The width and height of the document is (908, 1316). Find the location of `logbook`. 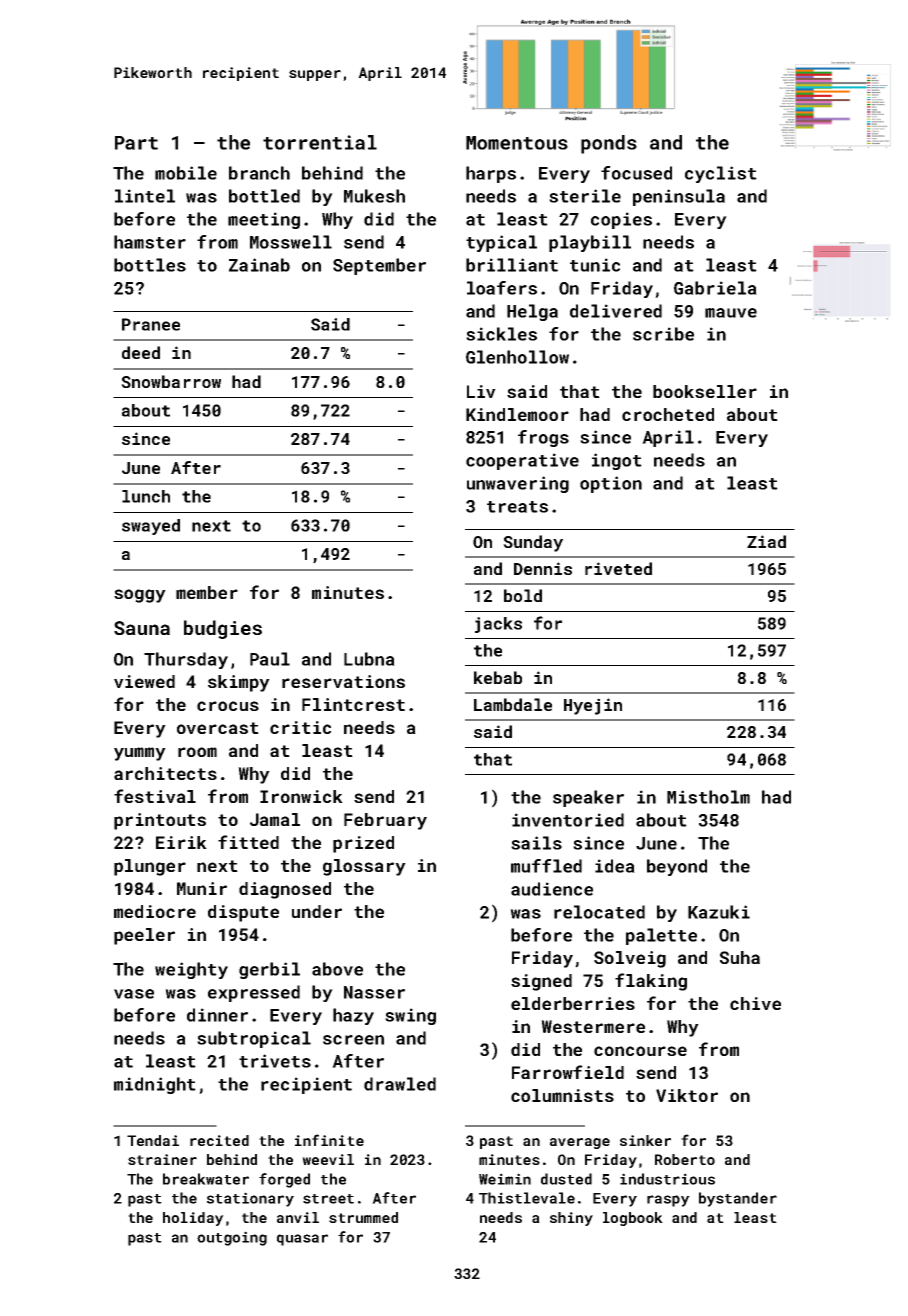

logbook is located at coordinates (633, 1219).
